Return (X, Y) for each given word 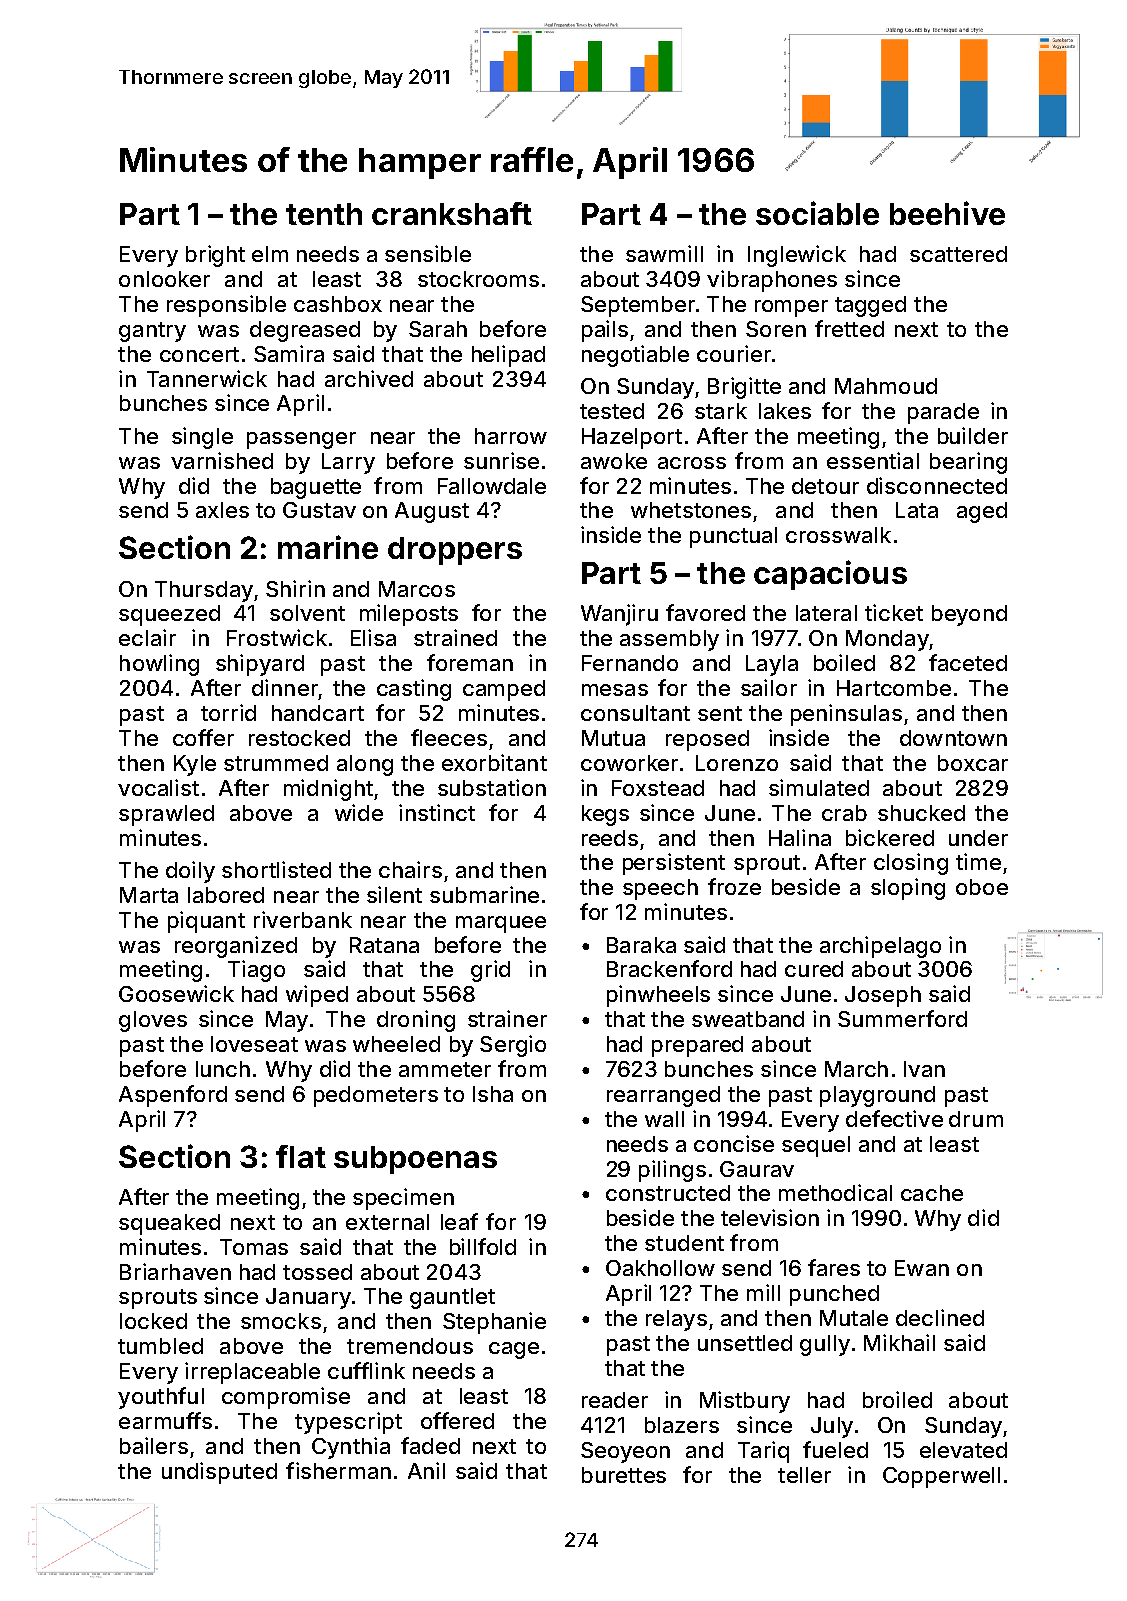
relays (676, 1320)
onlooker (164, 279)
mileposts (409, 615)
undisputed (219, 1473)
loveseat (254, 1044)
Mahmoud (886, 386)
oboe (982, 887)
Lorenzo (737, 763)
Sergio (513, 1046)
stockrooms (478, 279)
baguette (316, 488)
